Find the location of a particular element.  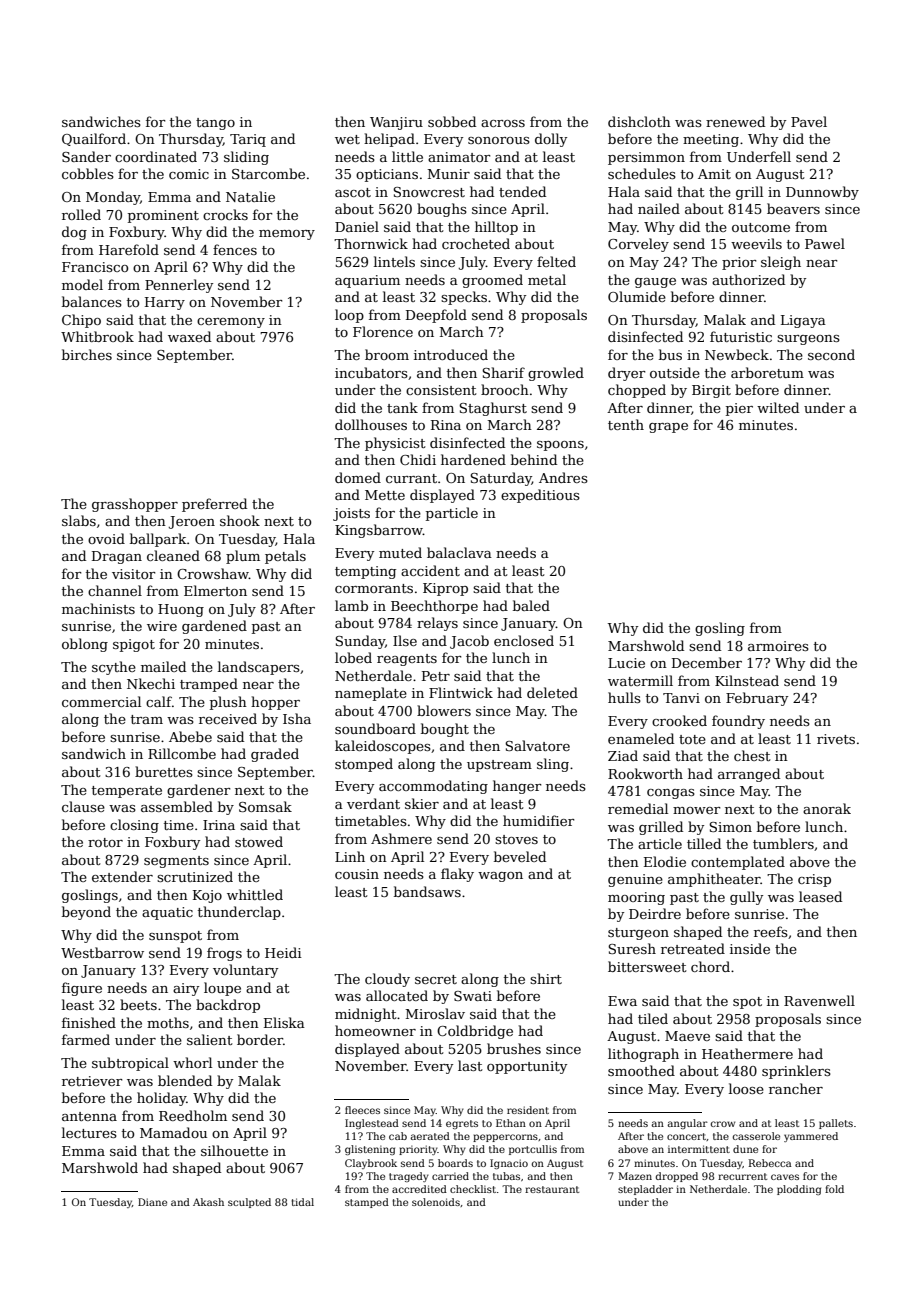

solenoids is located at coordinates (436, 1202).
